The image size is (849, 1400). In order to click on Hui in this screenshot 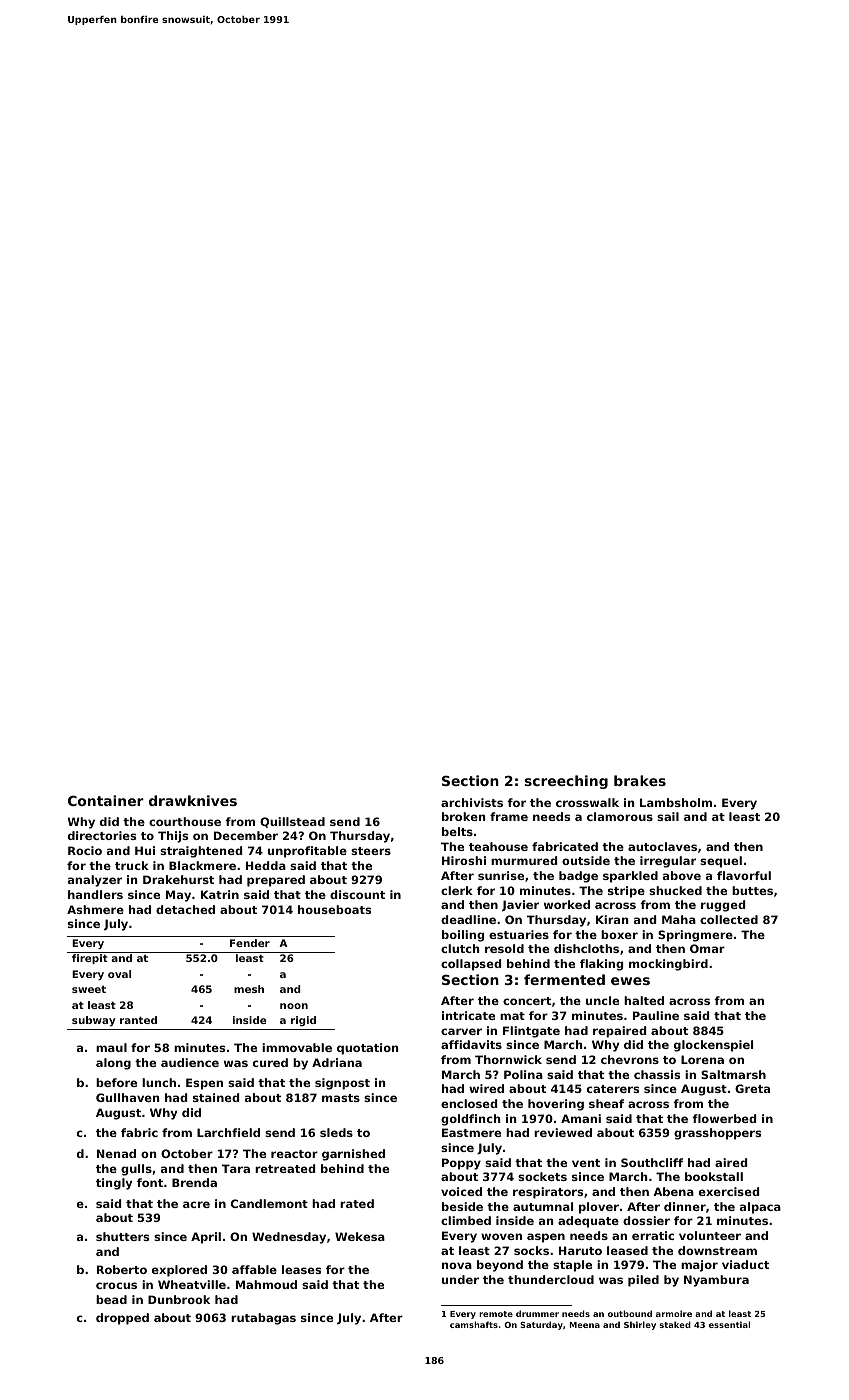, I will do `click(145, 850)`.
